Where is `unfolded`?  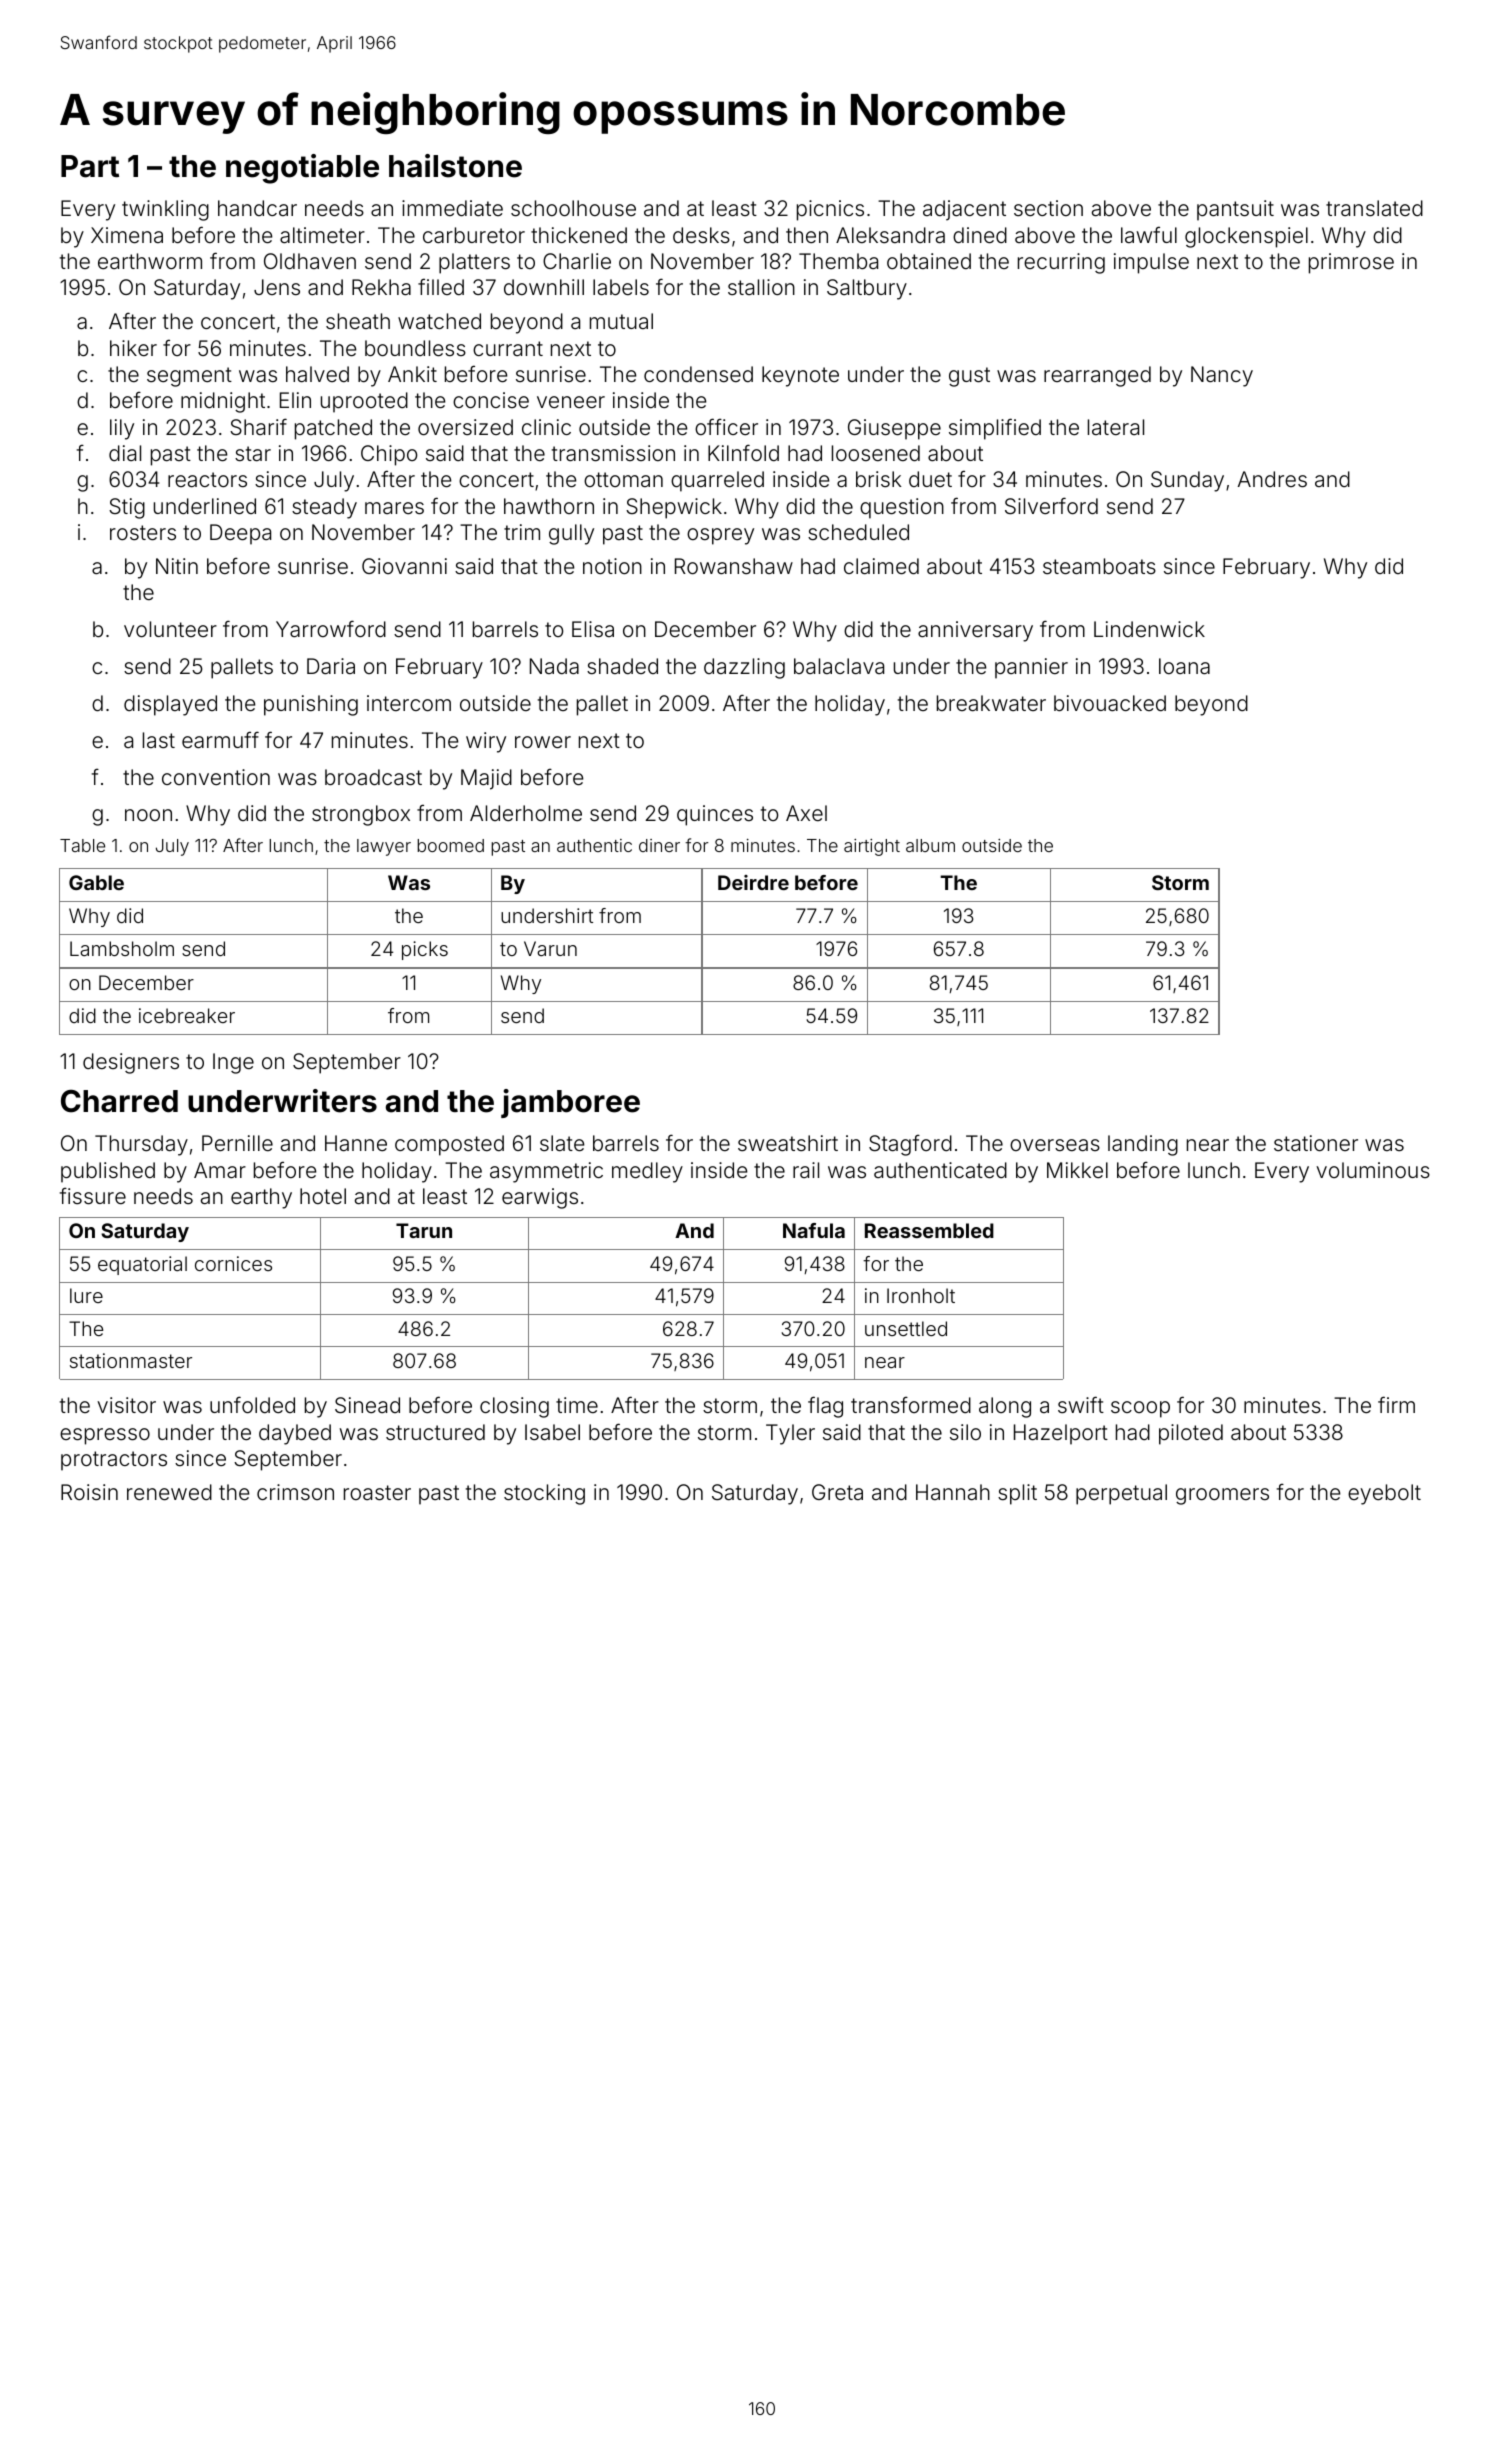
unfolded is located at coordinates (252, 1404).
